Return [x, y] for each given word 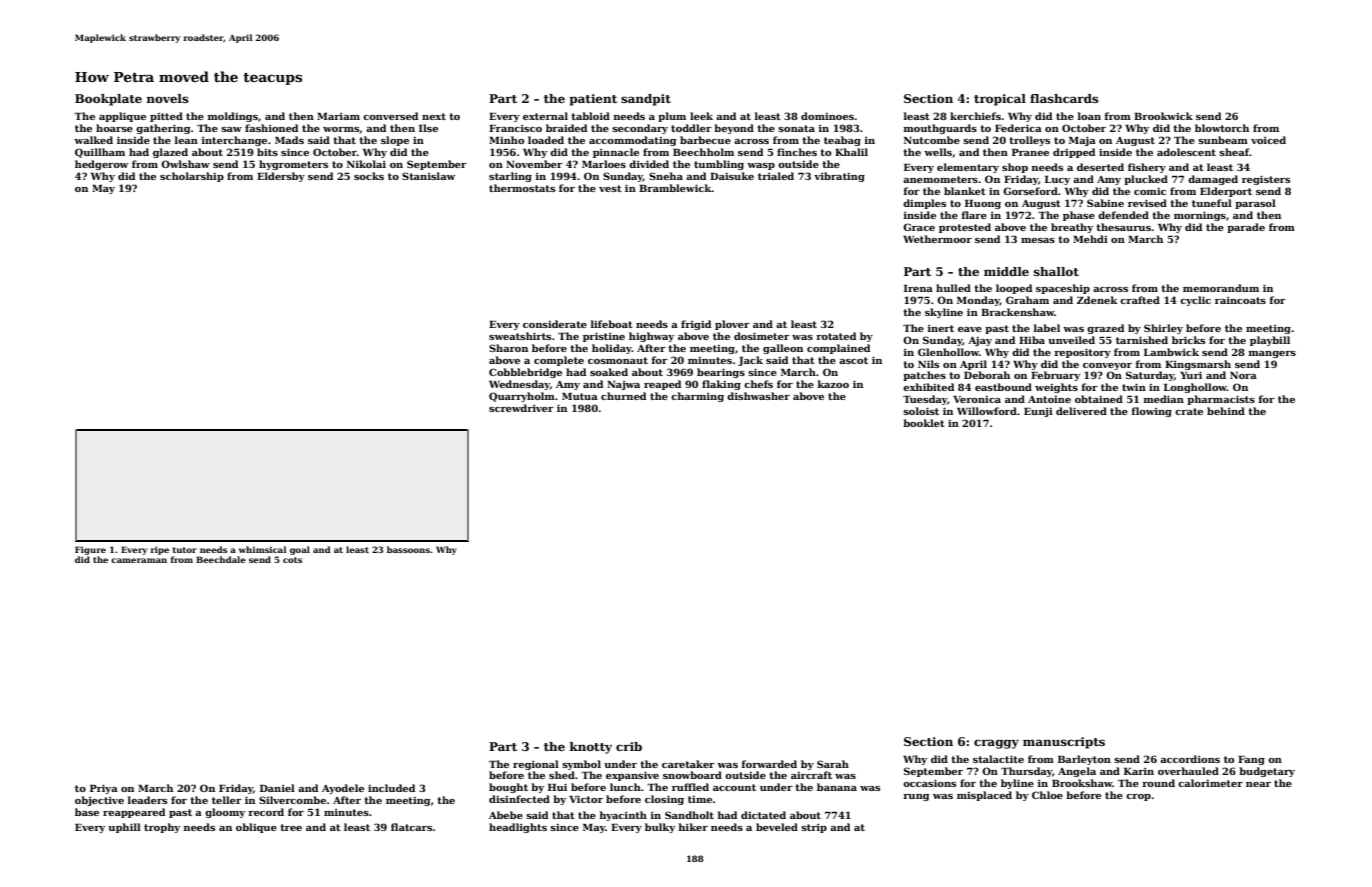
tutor [185, 550]
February [1055, 376]
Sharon [508, 348]
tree [291, 827]
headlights [518, 828]
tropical [1000, 100]
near [1258, 784]
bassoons [408, 549]
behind [1226, 411]
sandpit [646, 100]
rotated [836, 336]
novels [168, 98]
